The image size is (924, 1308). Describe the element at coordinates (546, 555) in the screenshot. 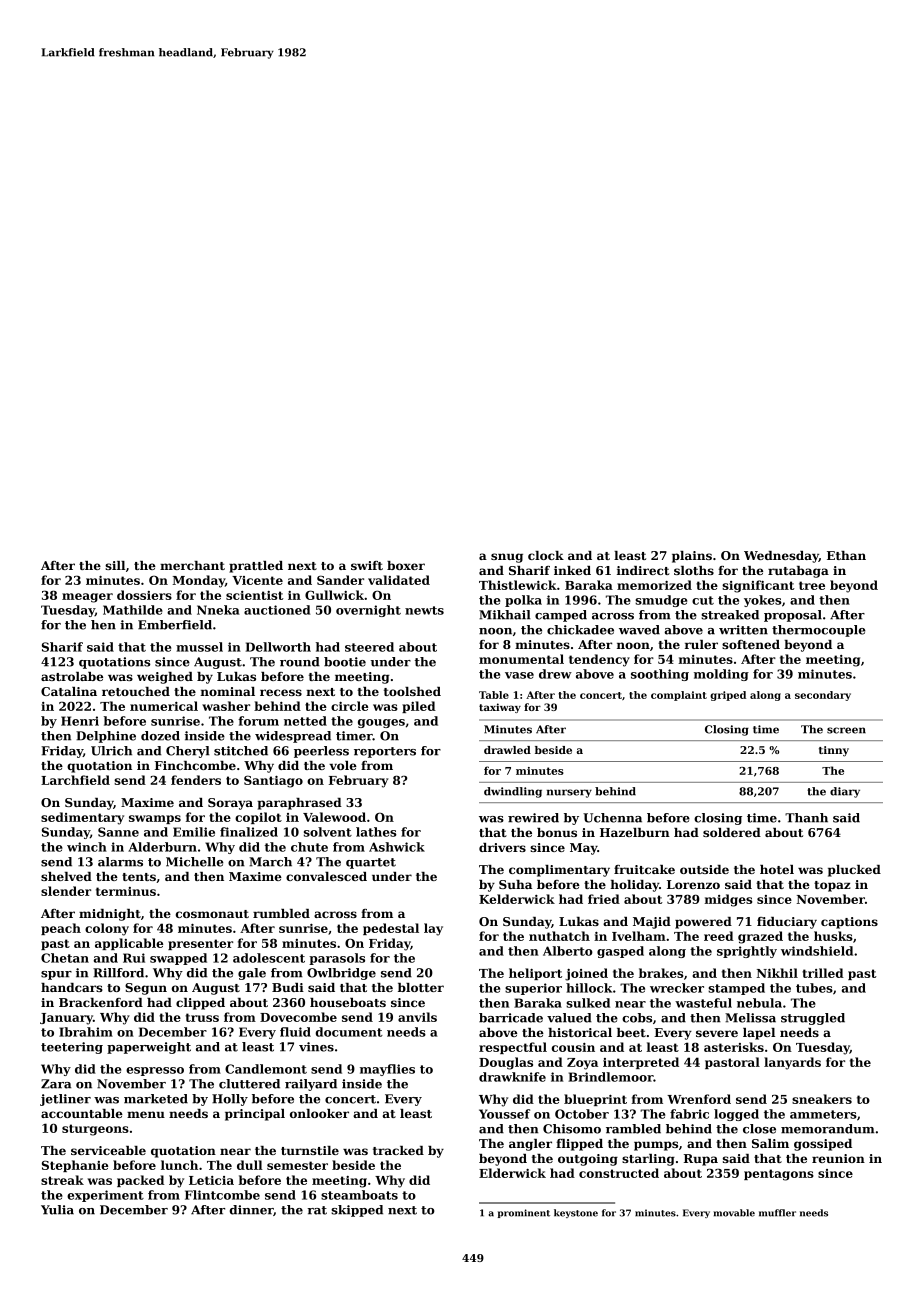

I see `clock` at that location.
